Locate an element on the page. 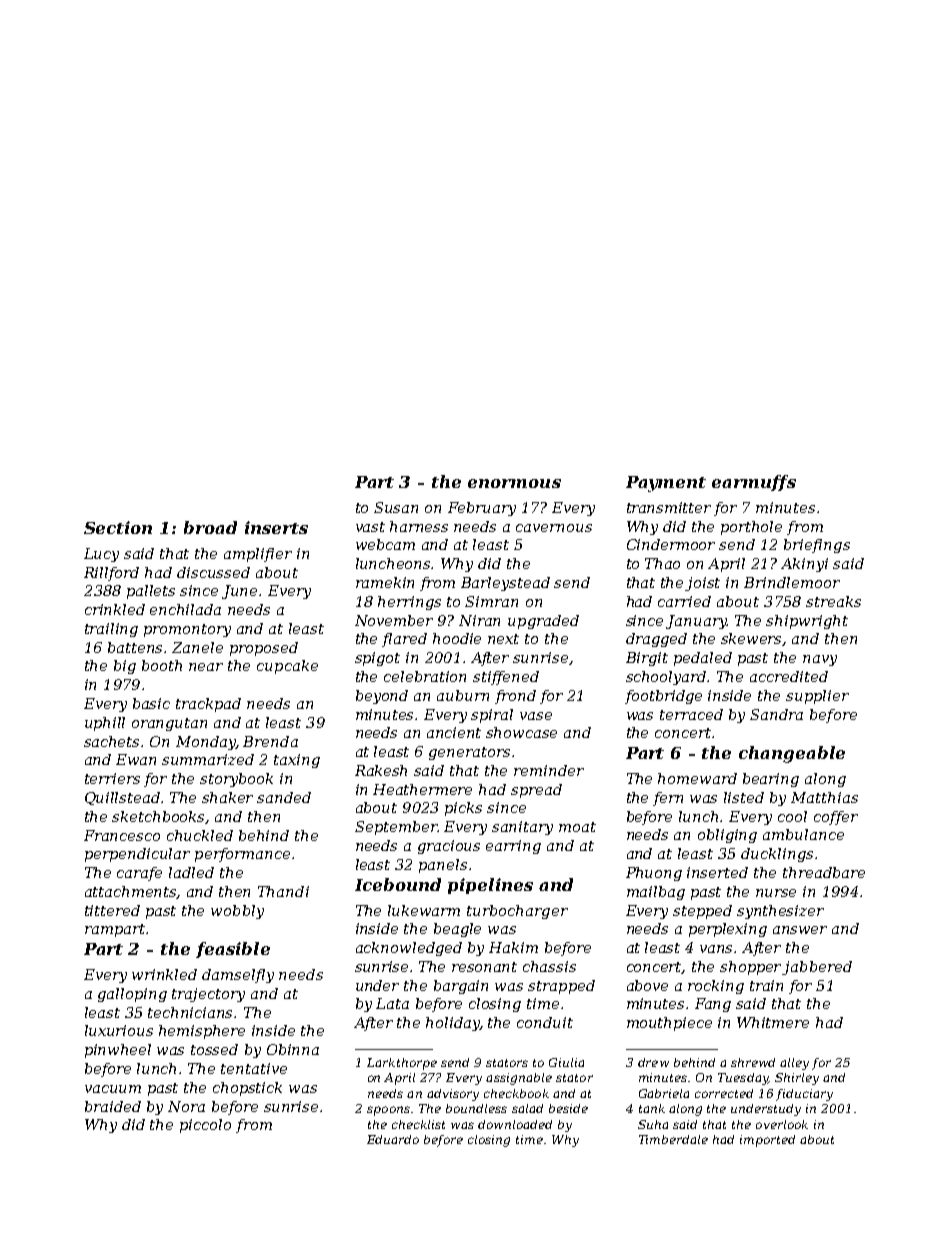 Image resolution: width=952 pixels, height=1233 pixels. sachets is located at coordinates (111, 741).
